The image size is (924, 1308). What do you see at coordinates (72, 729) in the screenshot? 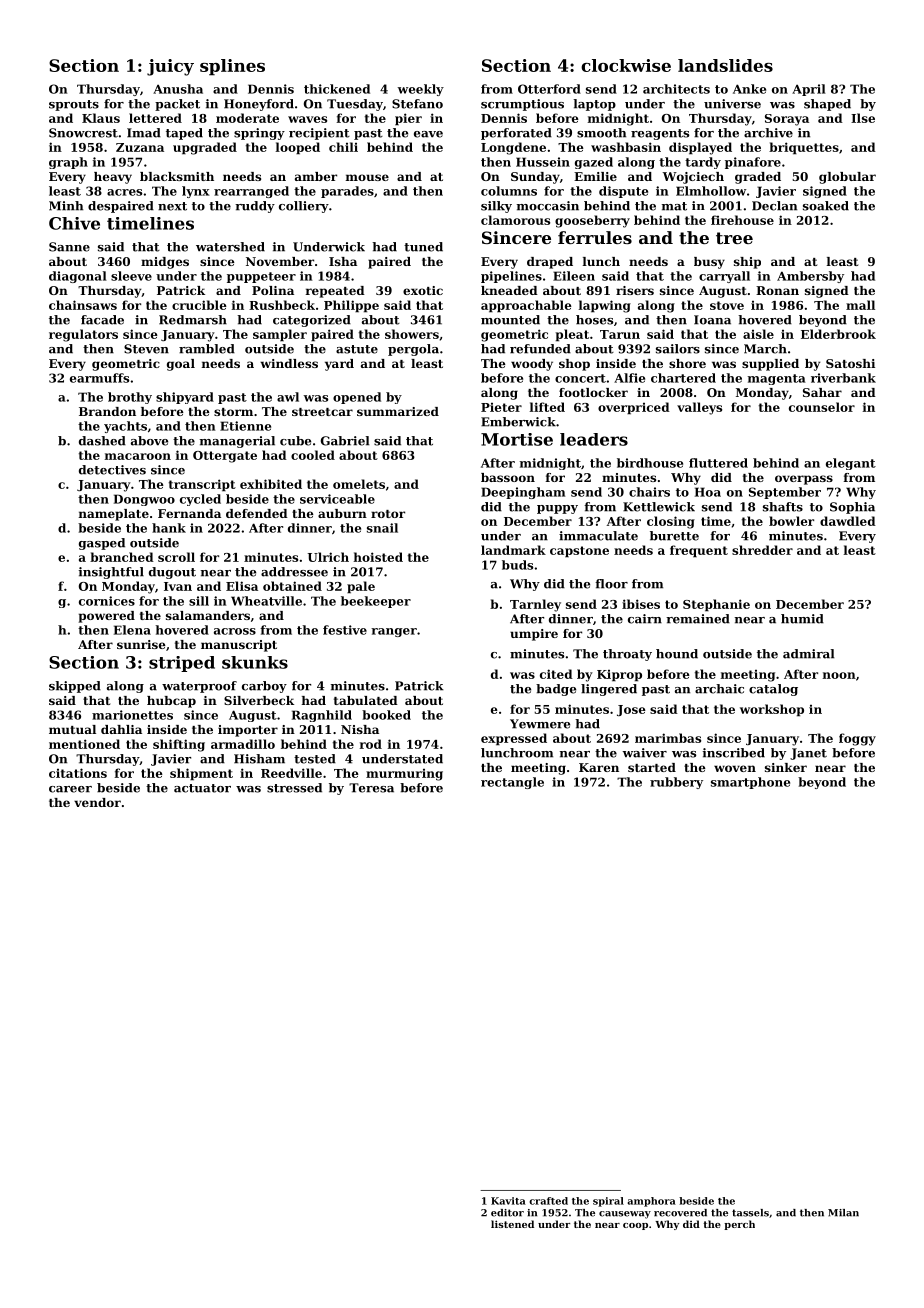
I see `mutual` at bounding box center [72, 729].
